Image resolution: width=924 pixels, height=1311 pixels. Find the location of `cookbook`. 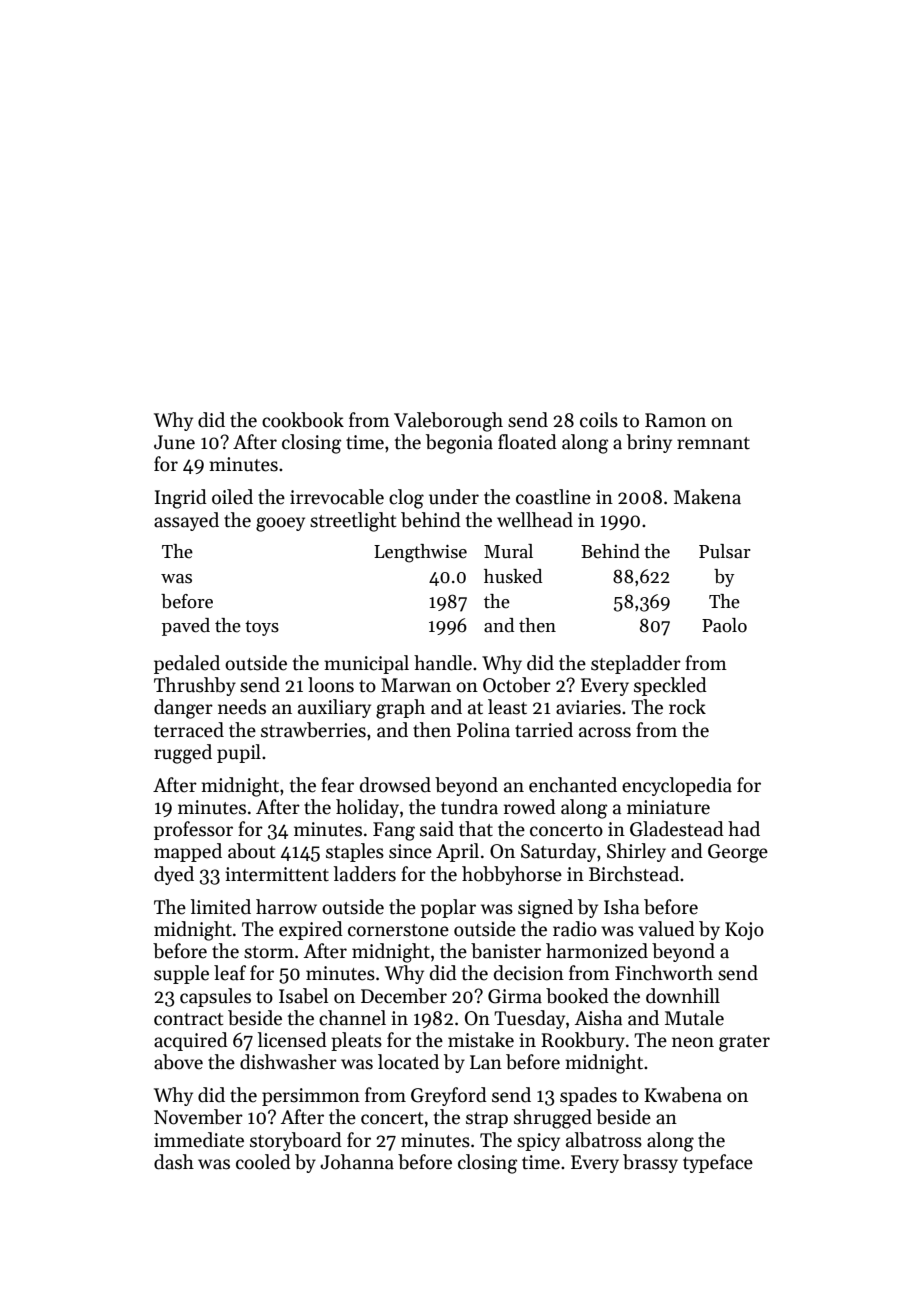

cookbook is located at coordinates (303, 420).
